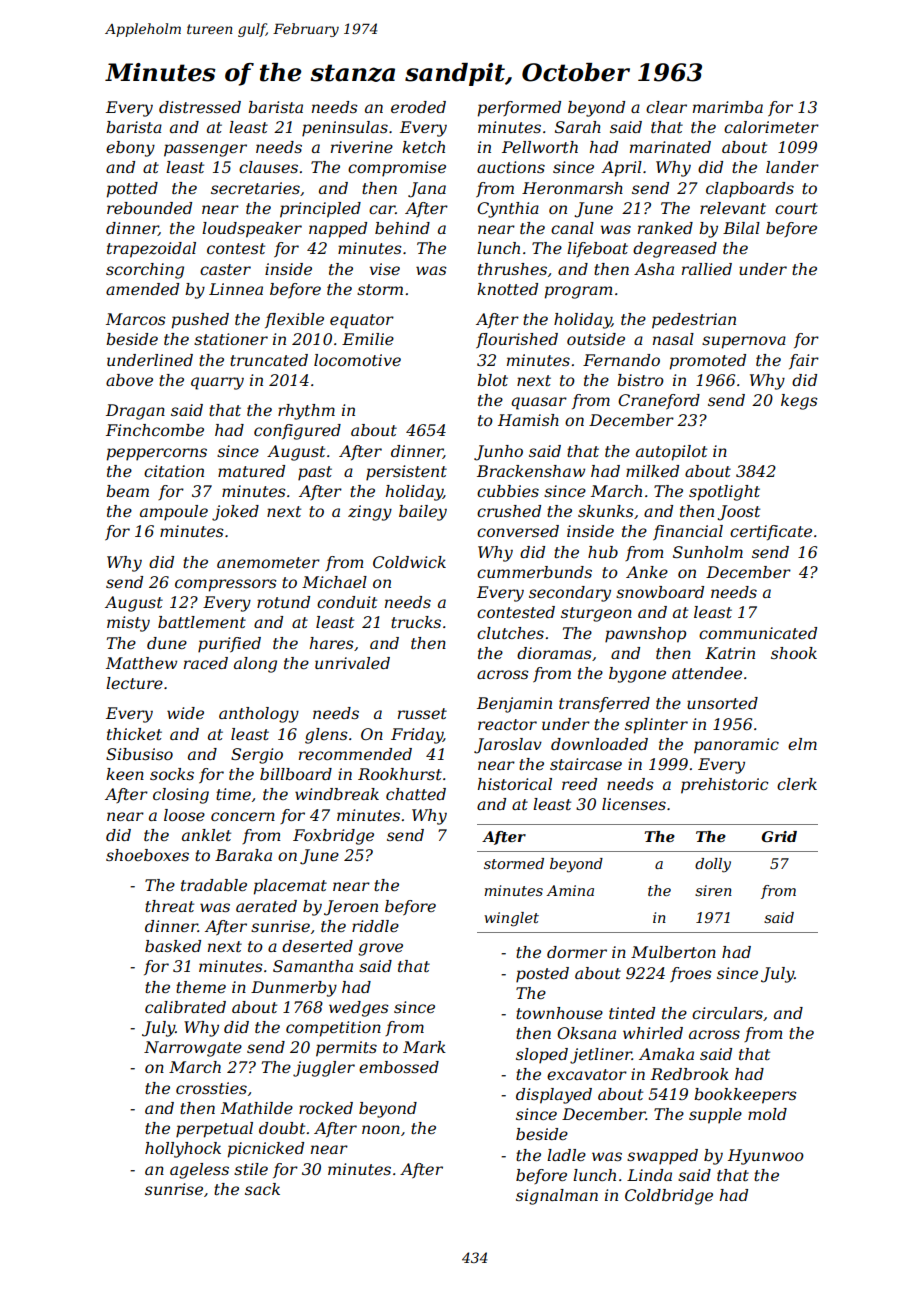 Image resolution: width=924 pixels, height=1308 pixels. I want to click on Sunholm, so click(708, 552).
